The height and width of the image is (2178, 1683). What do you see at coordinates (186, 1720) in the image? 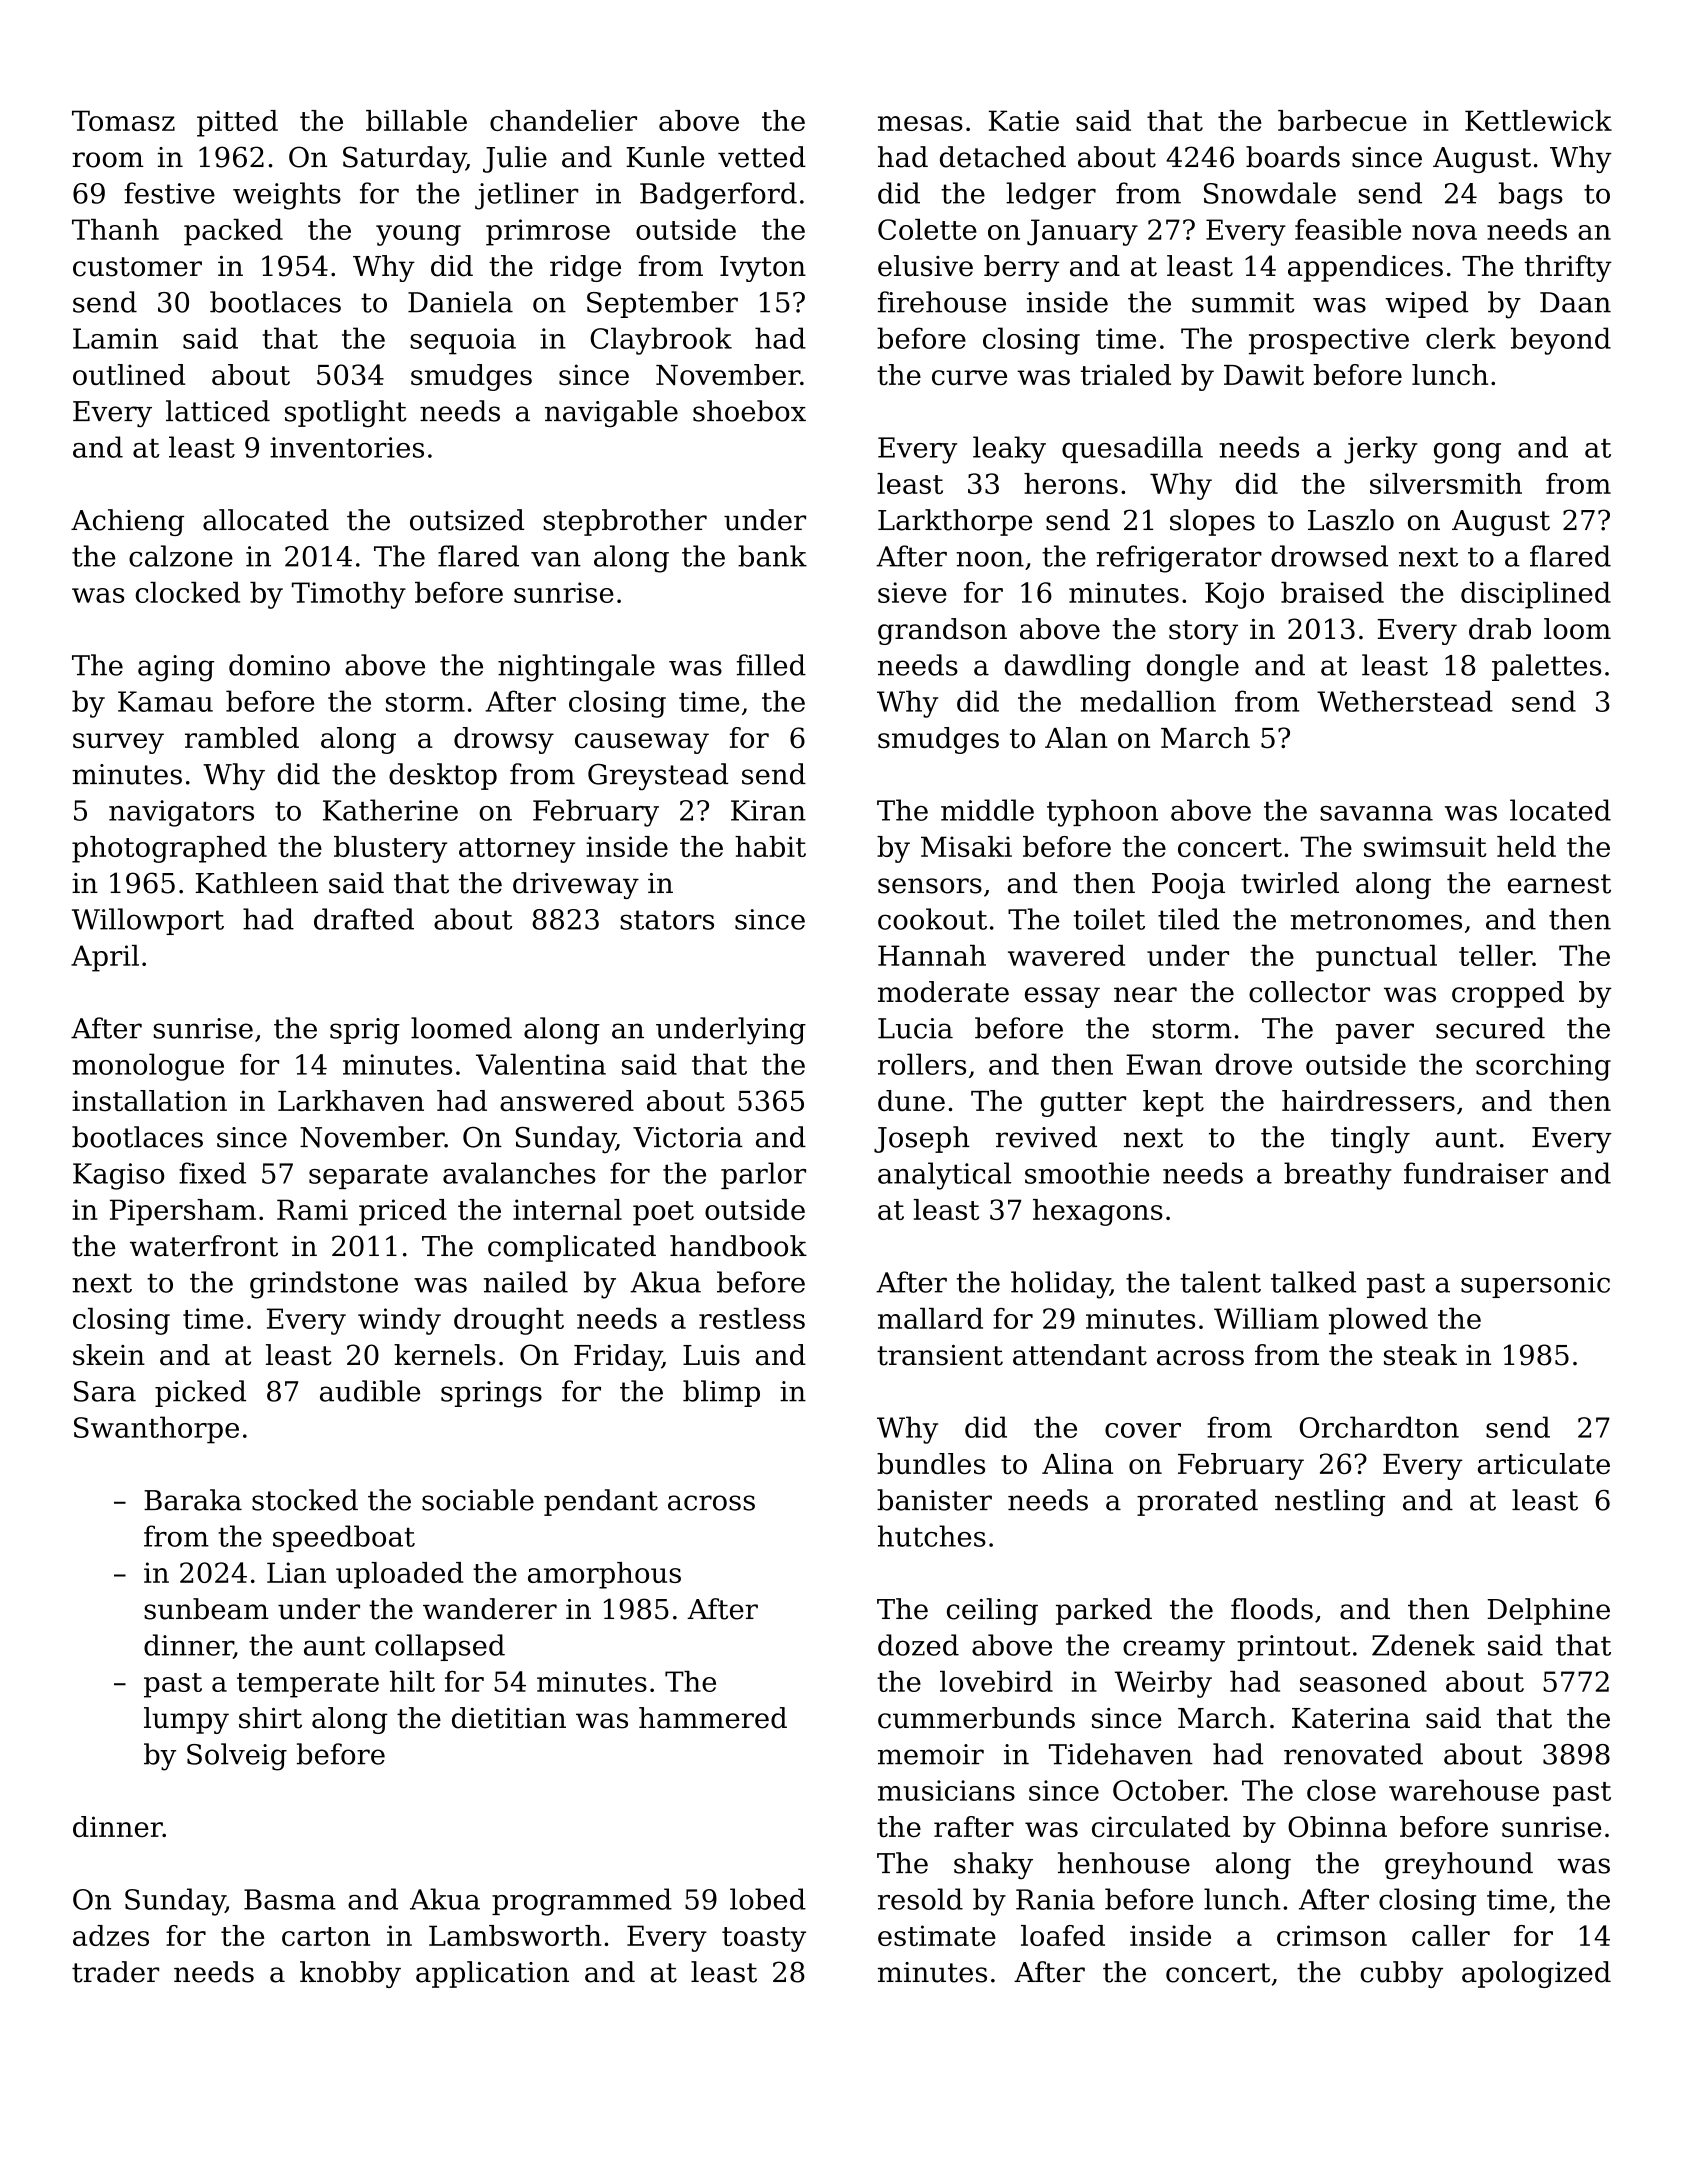
I see `lumpy` at bounding box center [186, 1720].
